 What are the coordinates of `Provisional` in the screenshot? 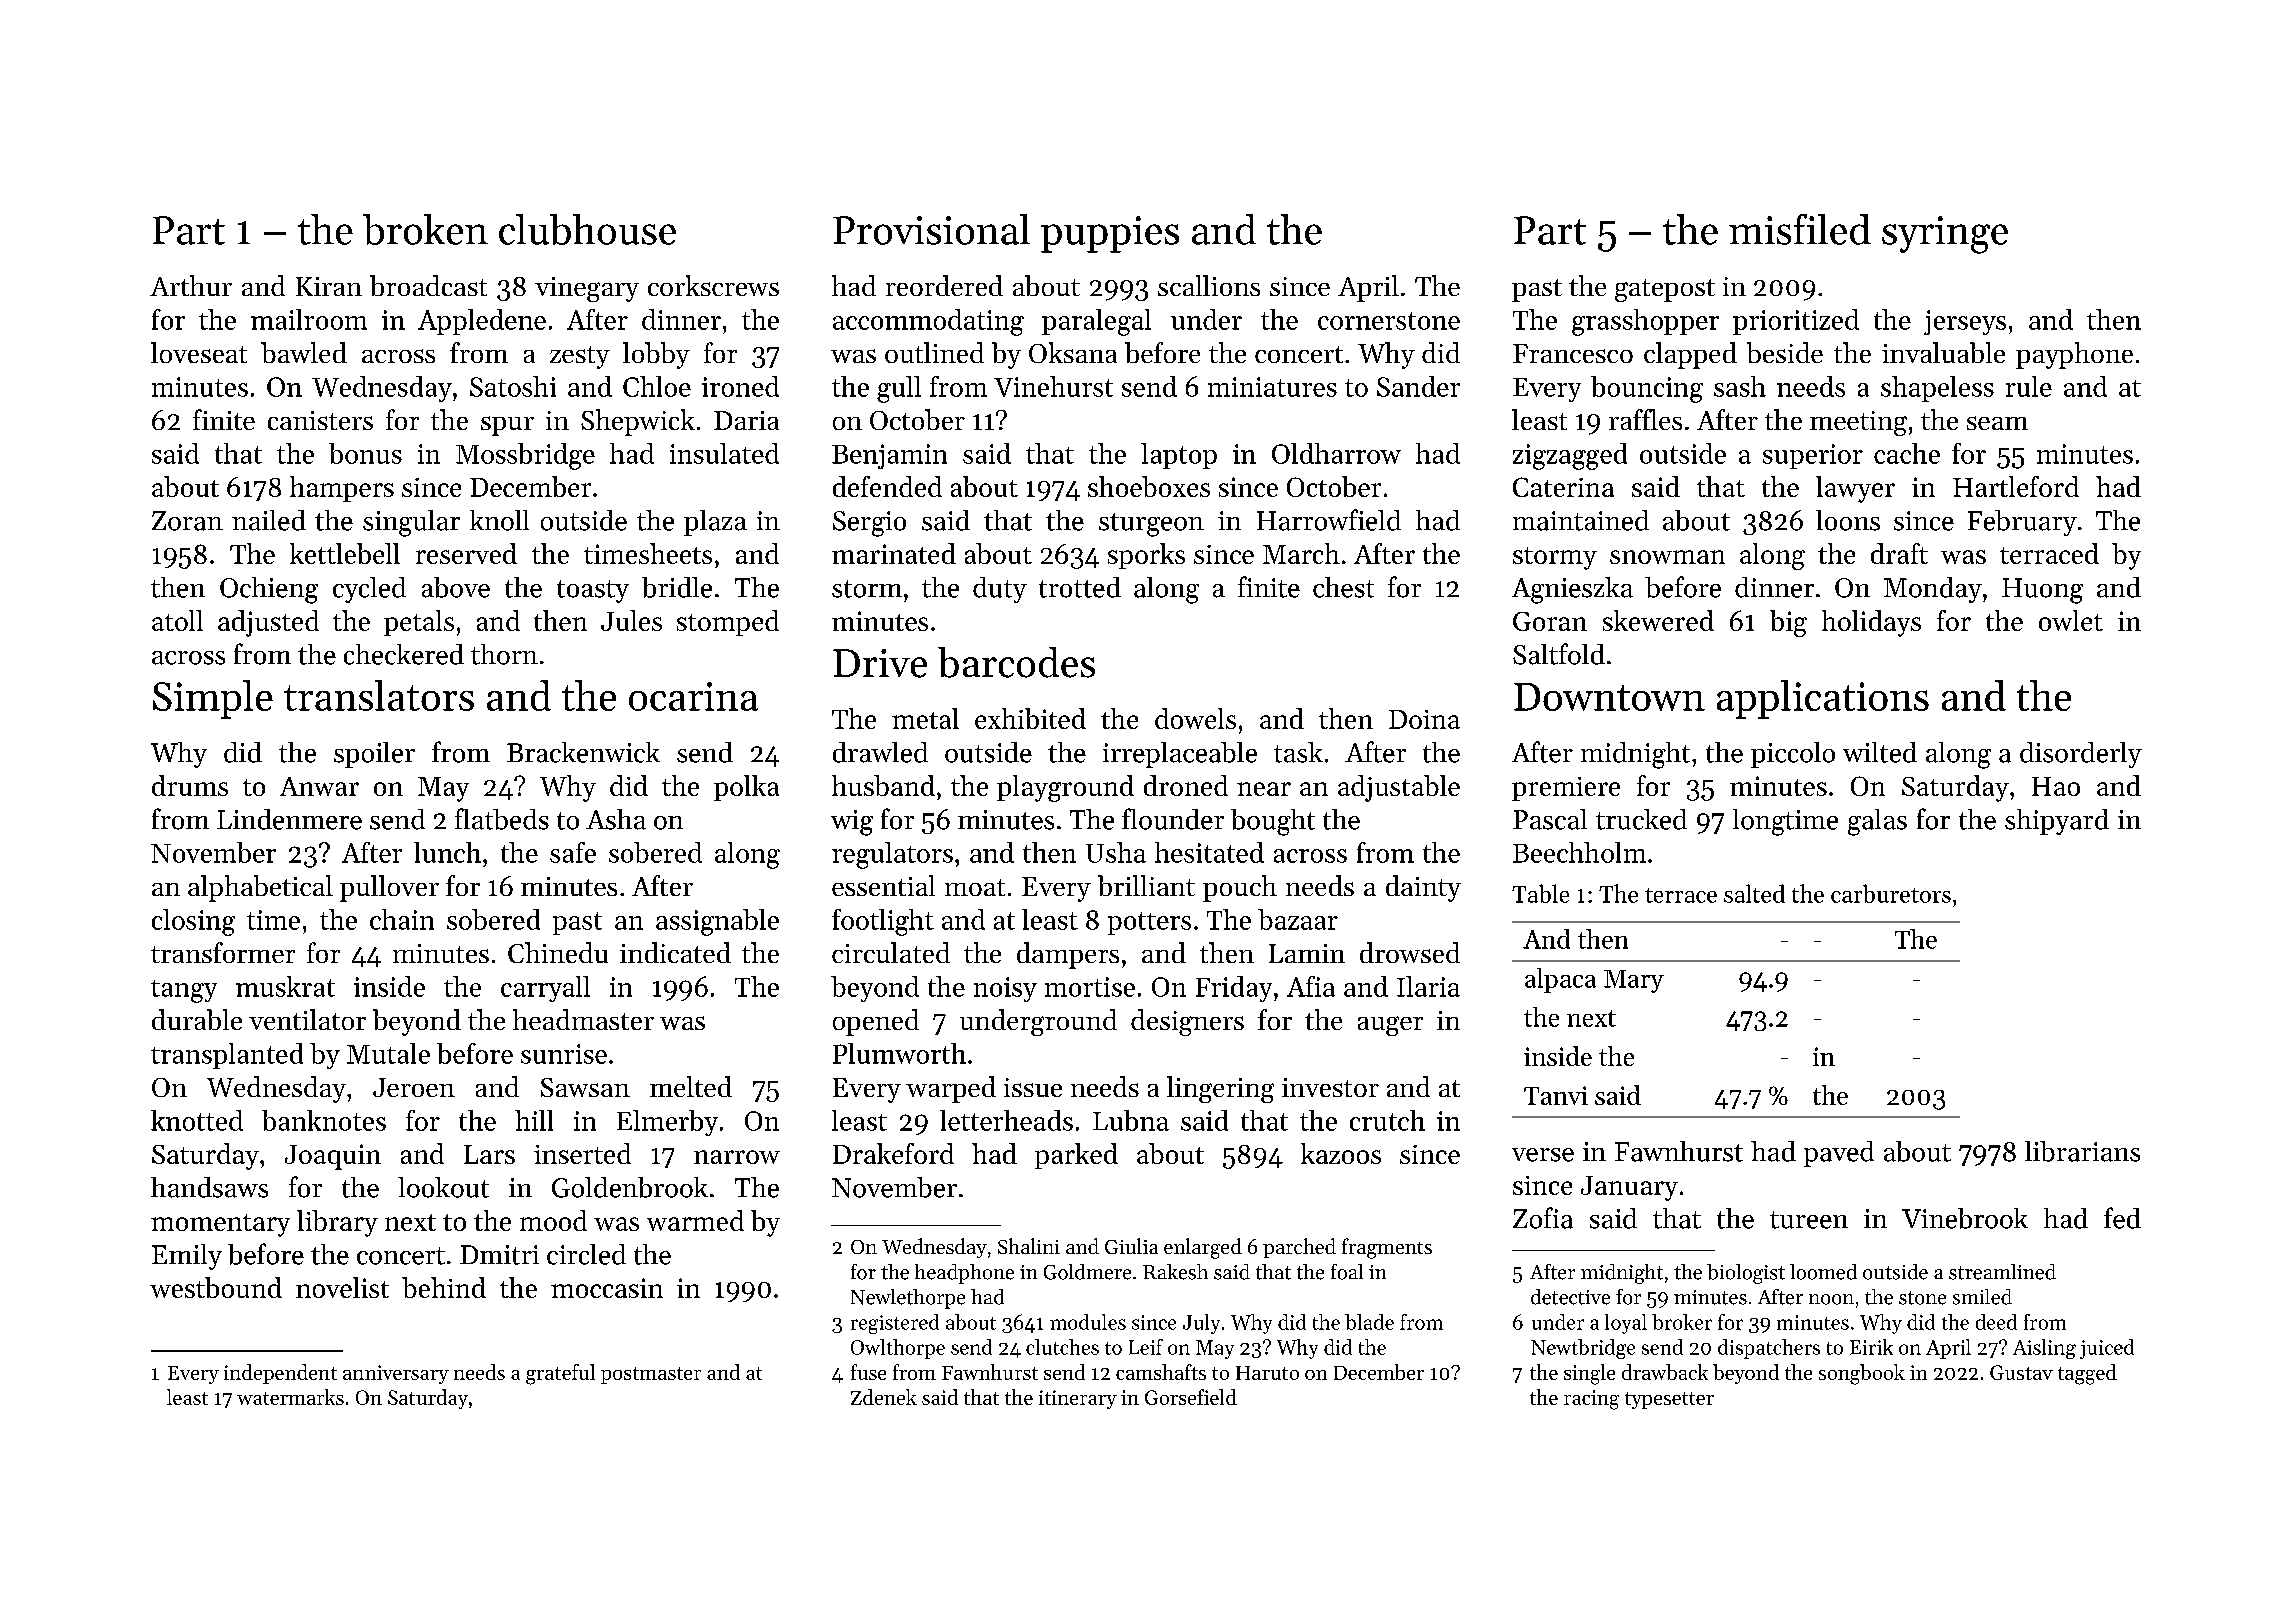 It's located at (931, 229).
